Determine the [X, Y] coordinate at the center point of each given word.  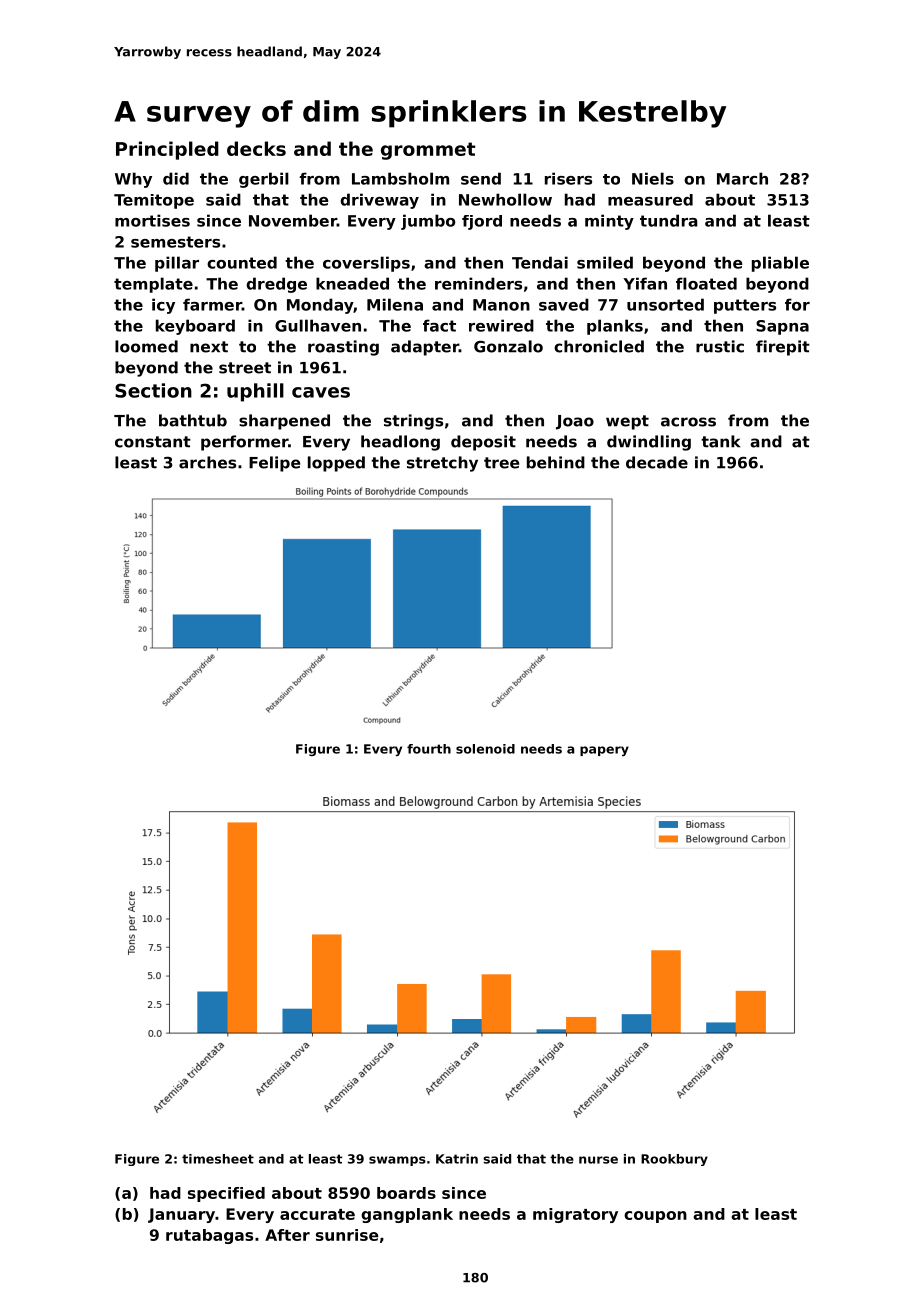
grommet [428, 151]
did [176, 178]
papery [604, 751]
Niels [653, 178]
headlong [400, 443]
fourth [429, 749]
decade [657, 462]
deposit [483, 443]
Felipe [274, 464]
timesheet [218, 1159]
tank [720, 441]
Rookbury [674, 1160]
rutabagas [209, 1236]
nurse [598, 1160]
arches [207, 462]
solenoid [485, 749]
